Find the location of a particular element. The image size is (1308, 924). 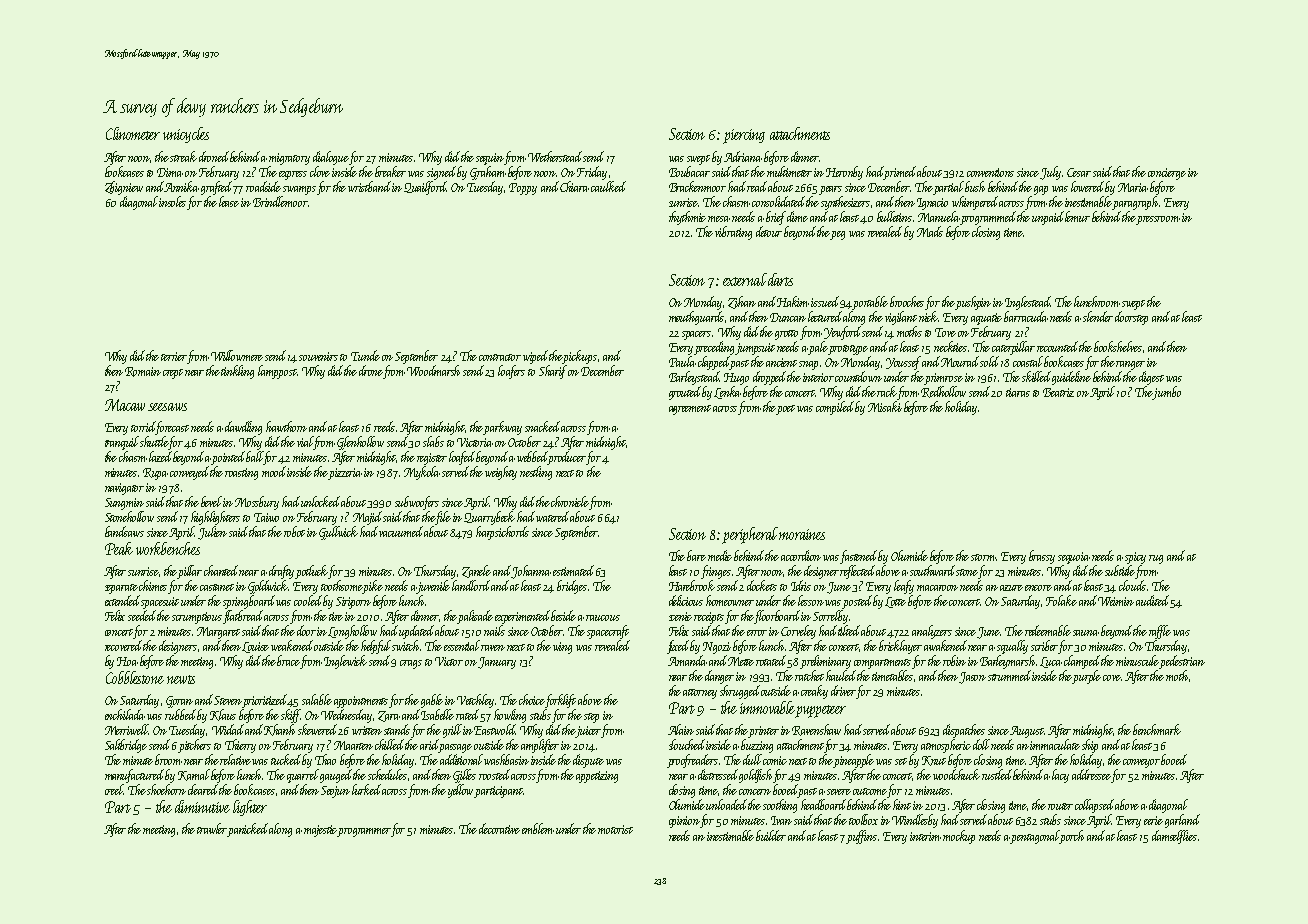

vibrating is located at coordinates (733, 233).
